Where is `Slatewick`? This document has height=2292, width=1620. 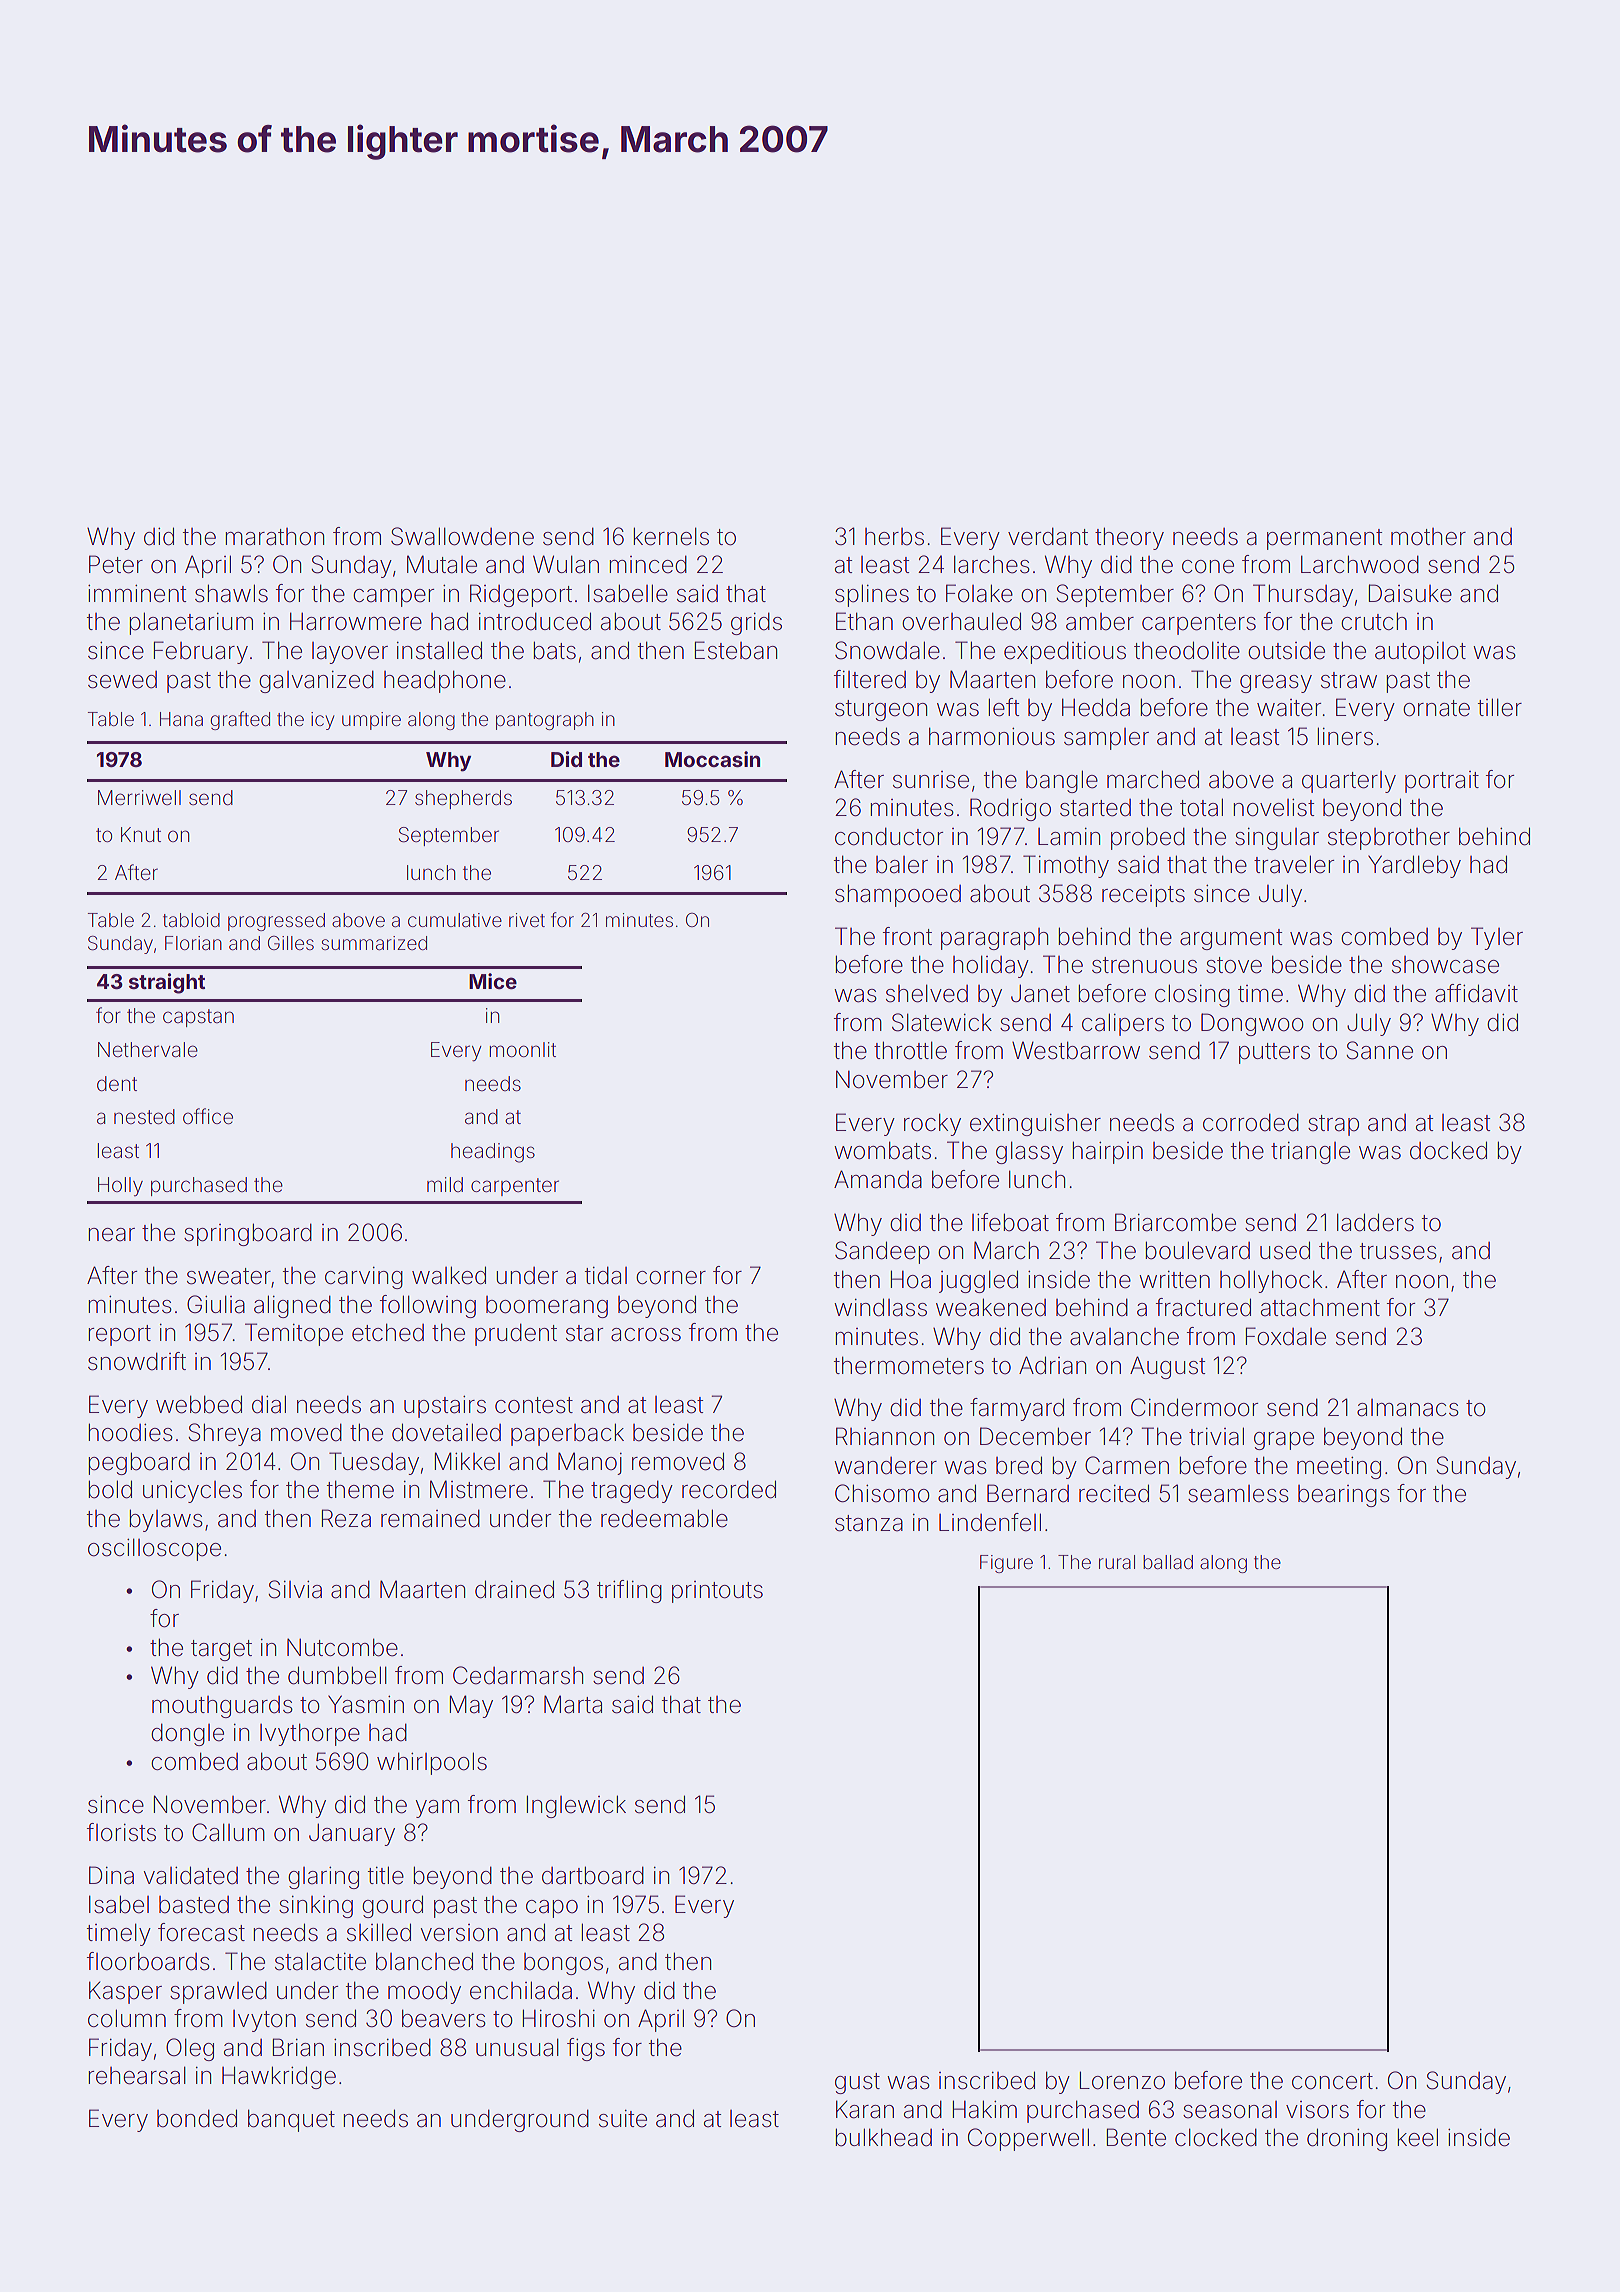
Slatewick is located at coordinates (942, 1022).
